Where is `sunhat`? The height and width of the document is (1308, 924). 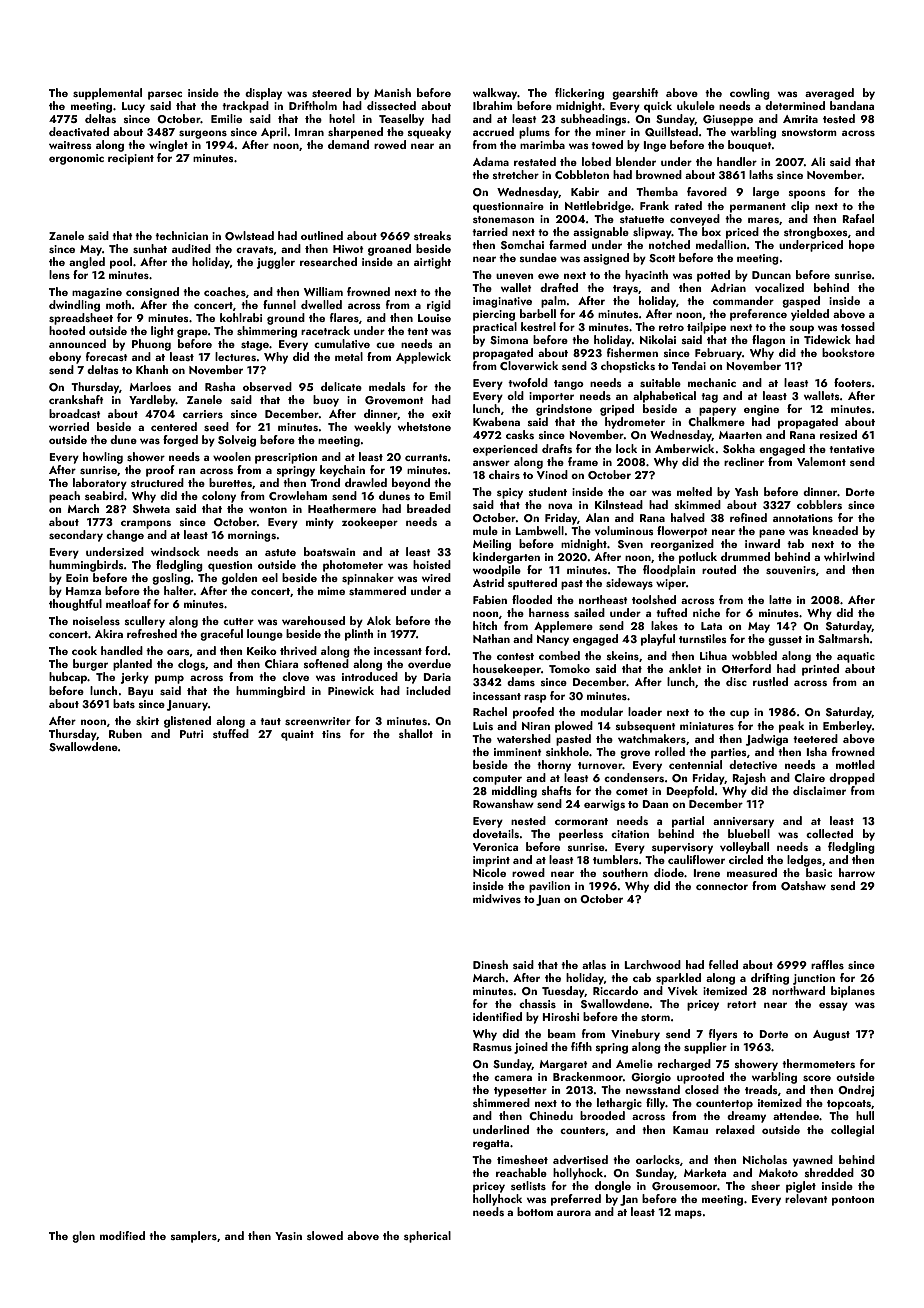 sunhat is located at coordinates (150, 248).
